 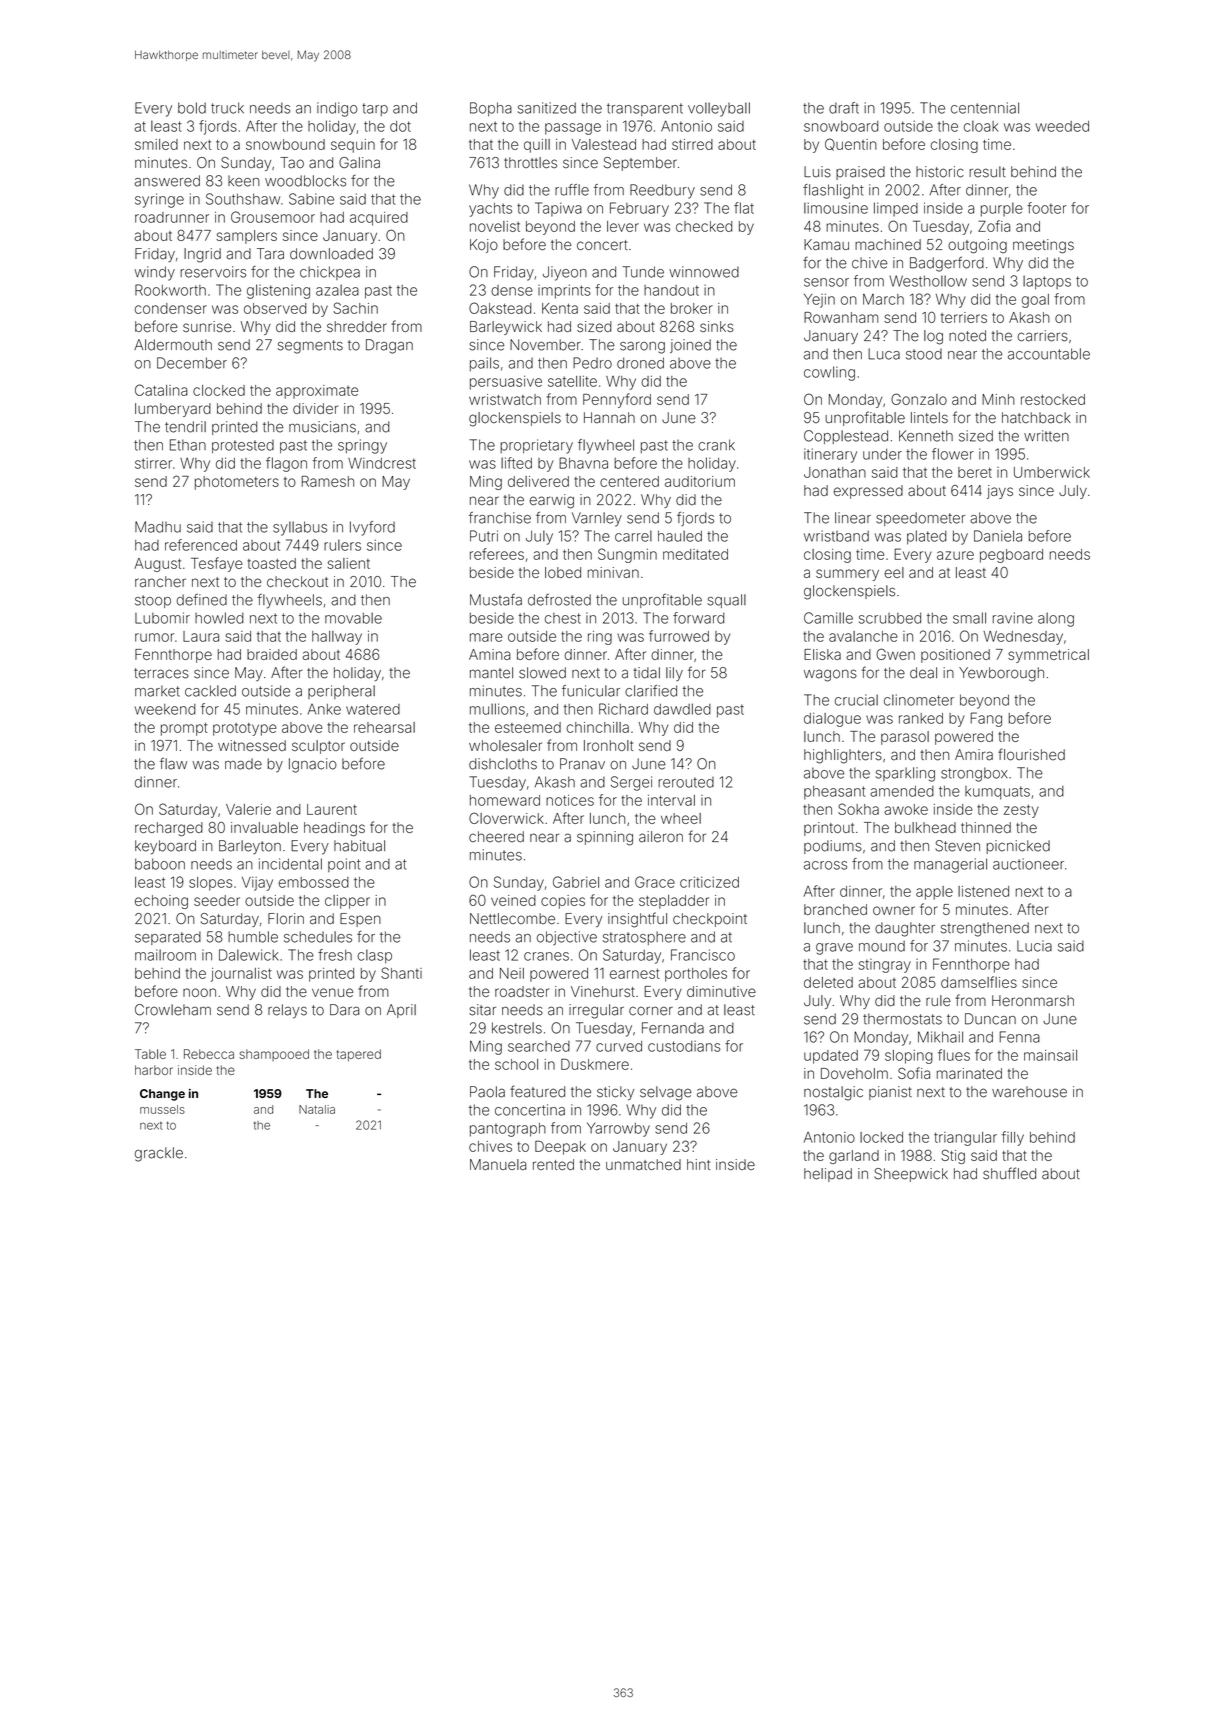 What do you see at coordinates (530, 162) in the screenshot?
I see `throttles` at bounding box center [530, 162].
